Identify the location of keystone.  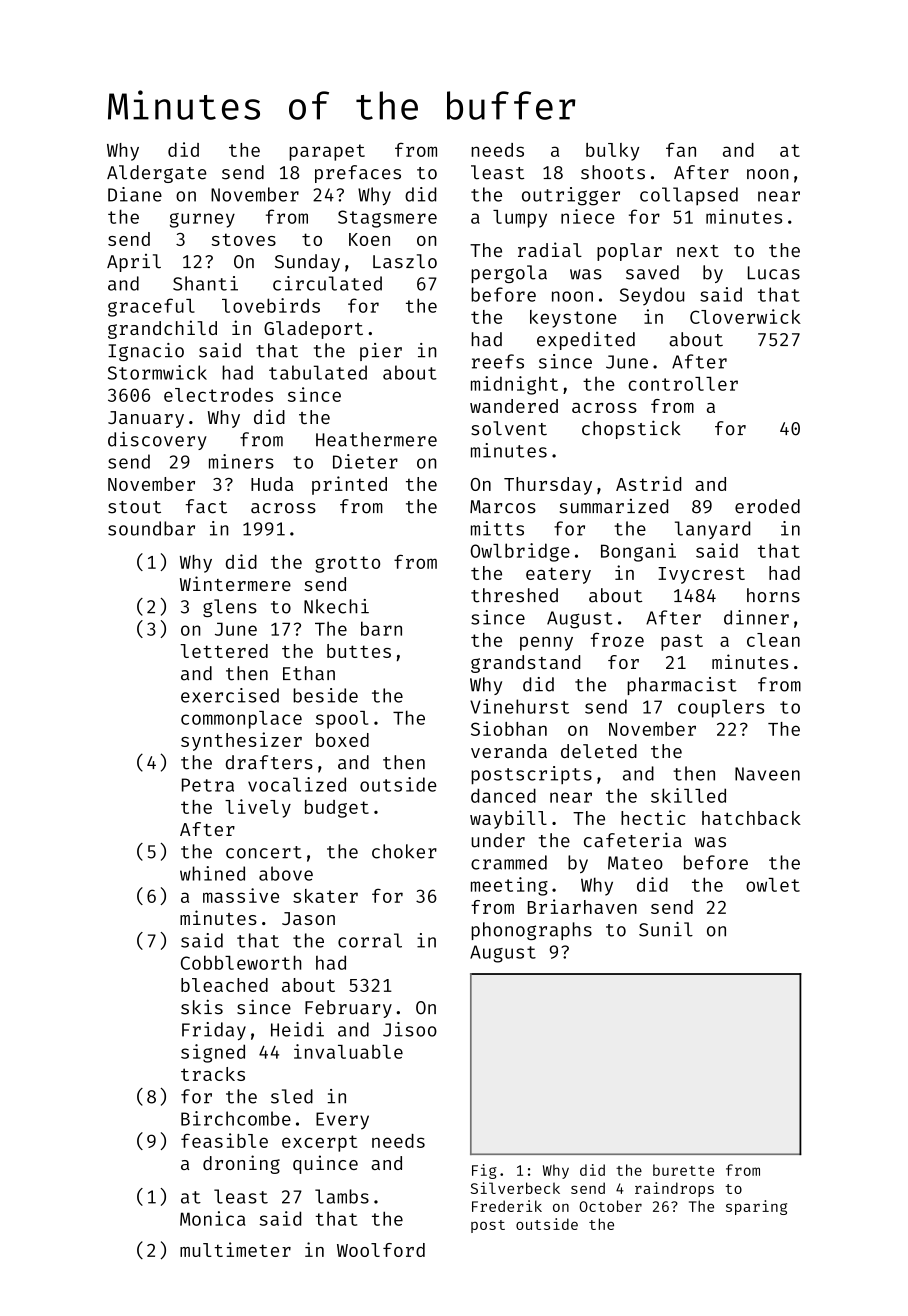
(573, 319).
